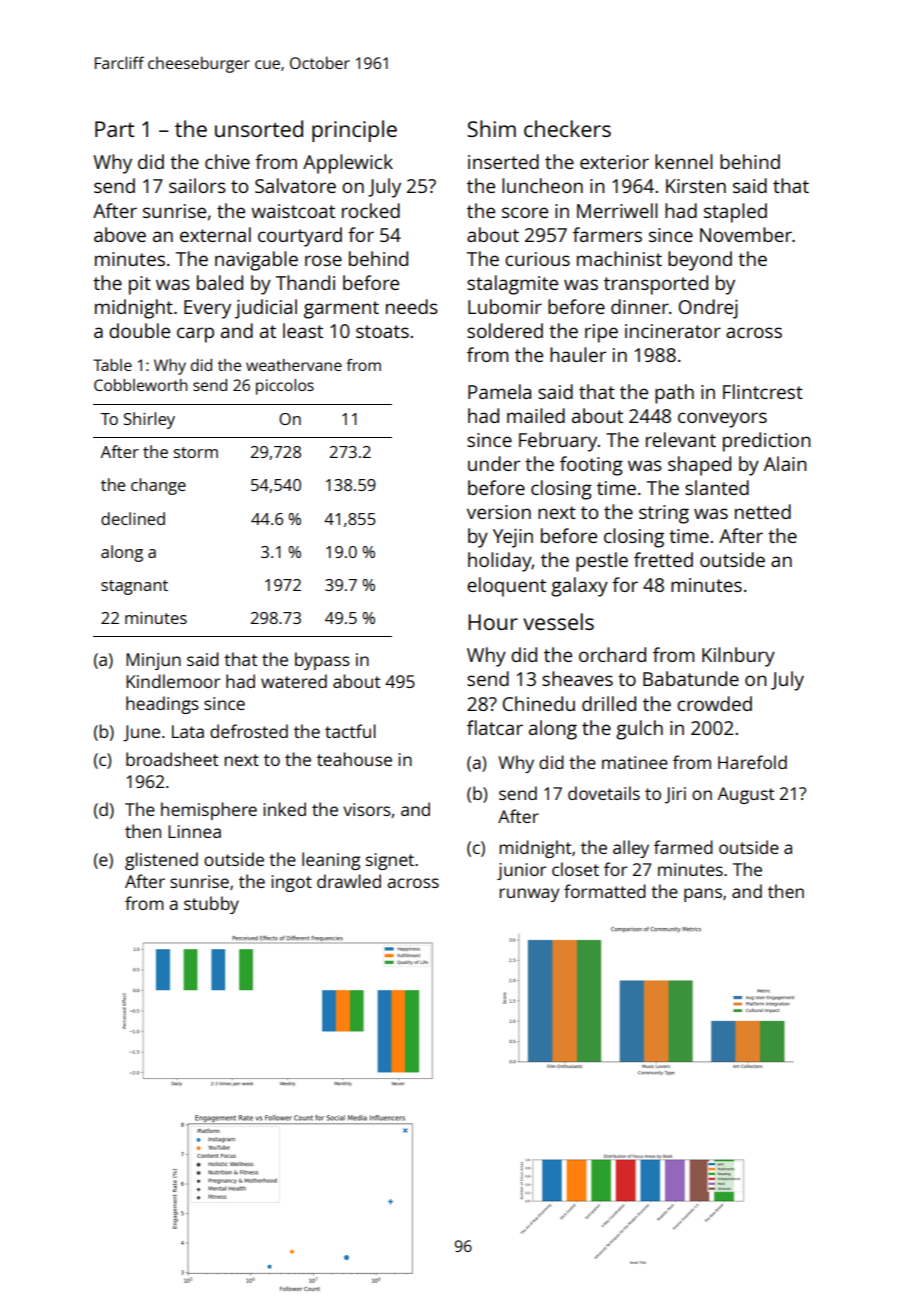 The image size is (908, 1316). What do you see at coordinates (322, 661) in the screenshot?
I see `bypass` at bounding box center [322, 661].
